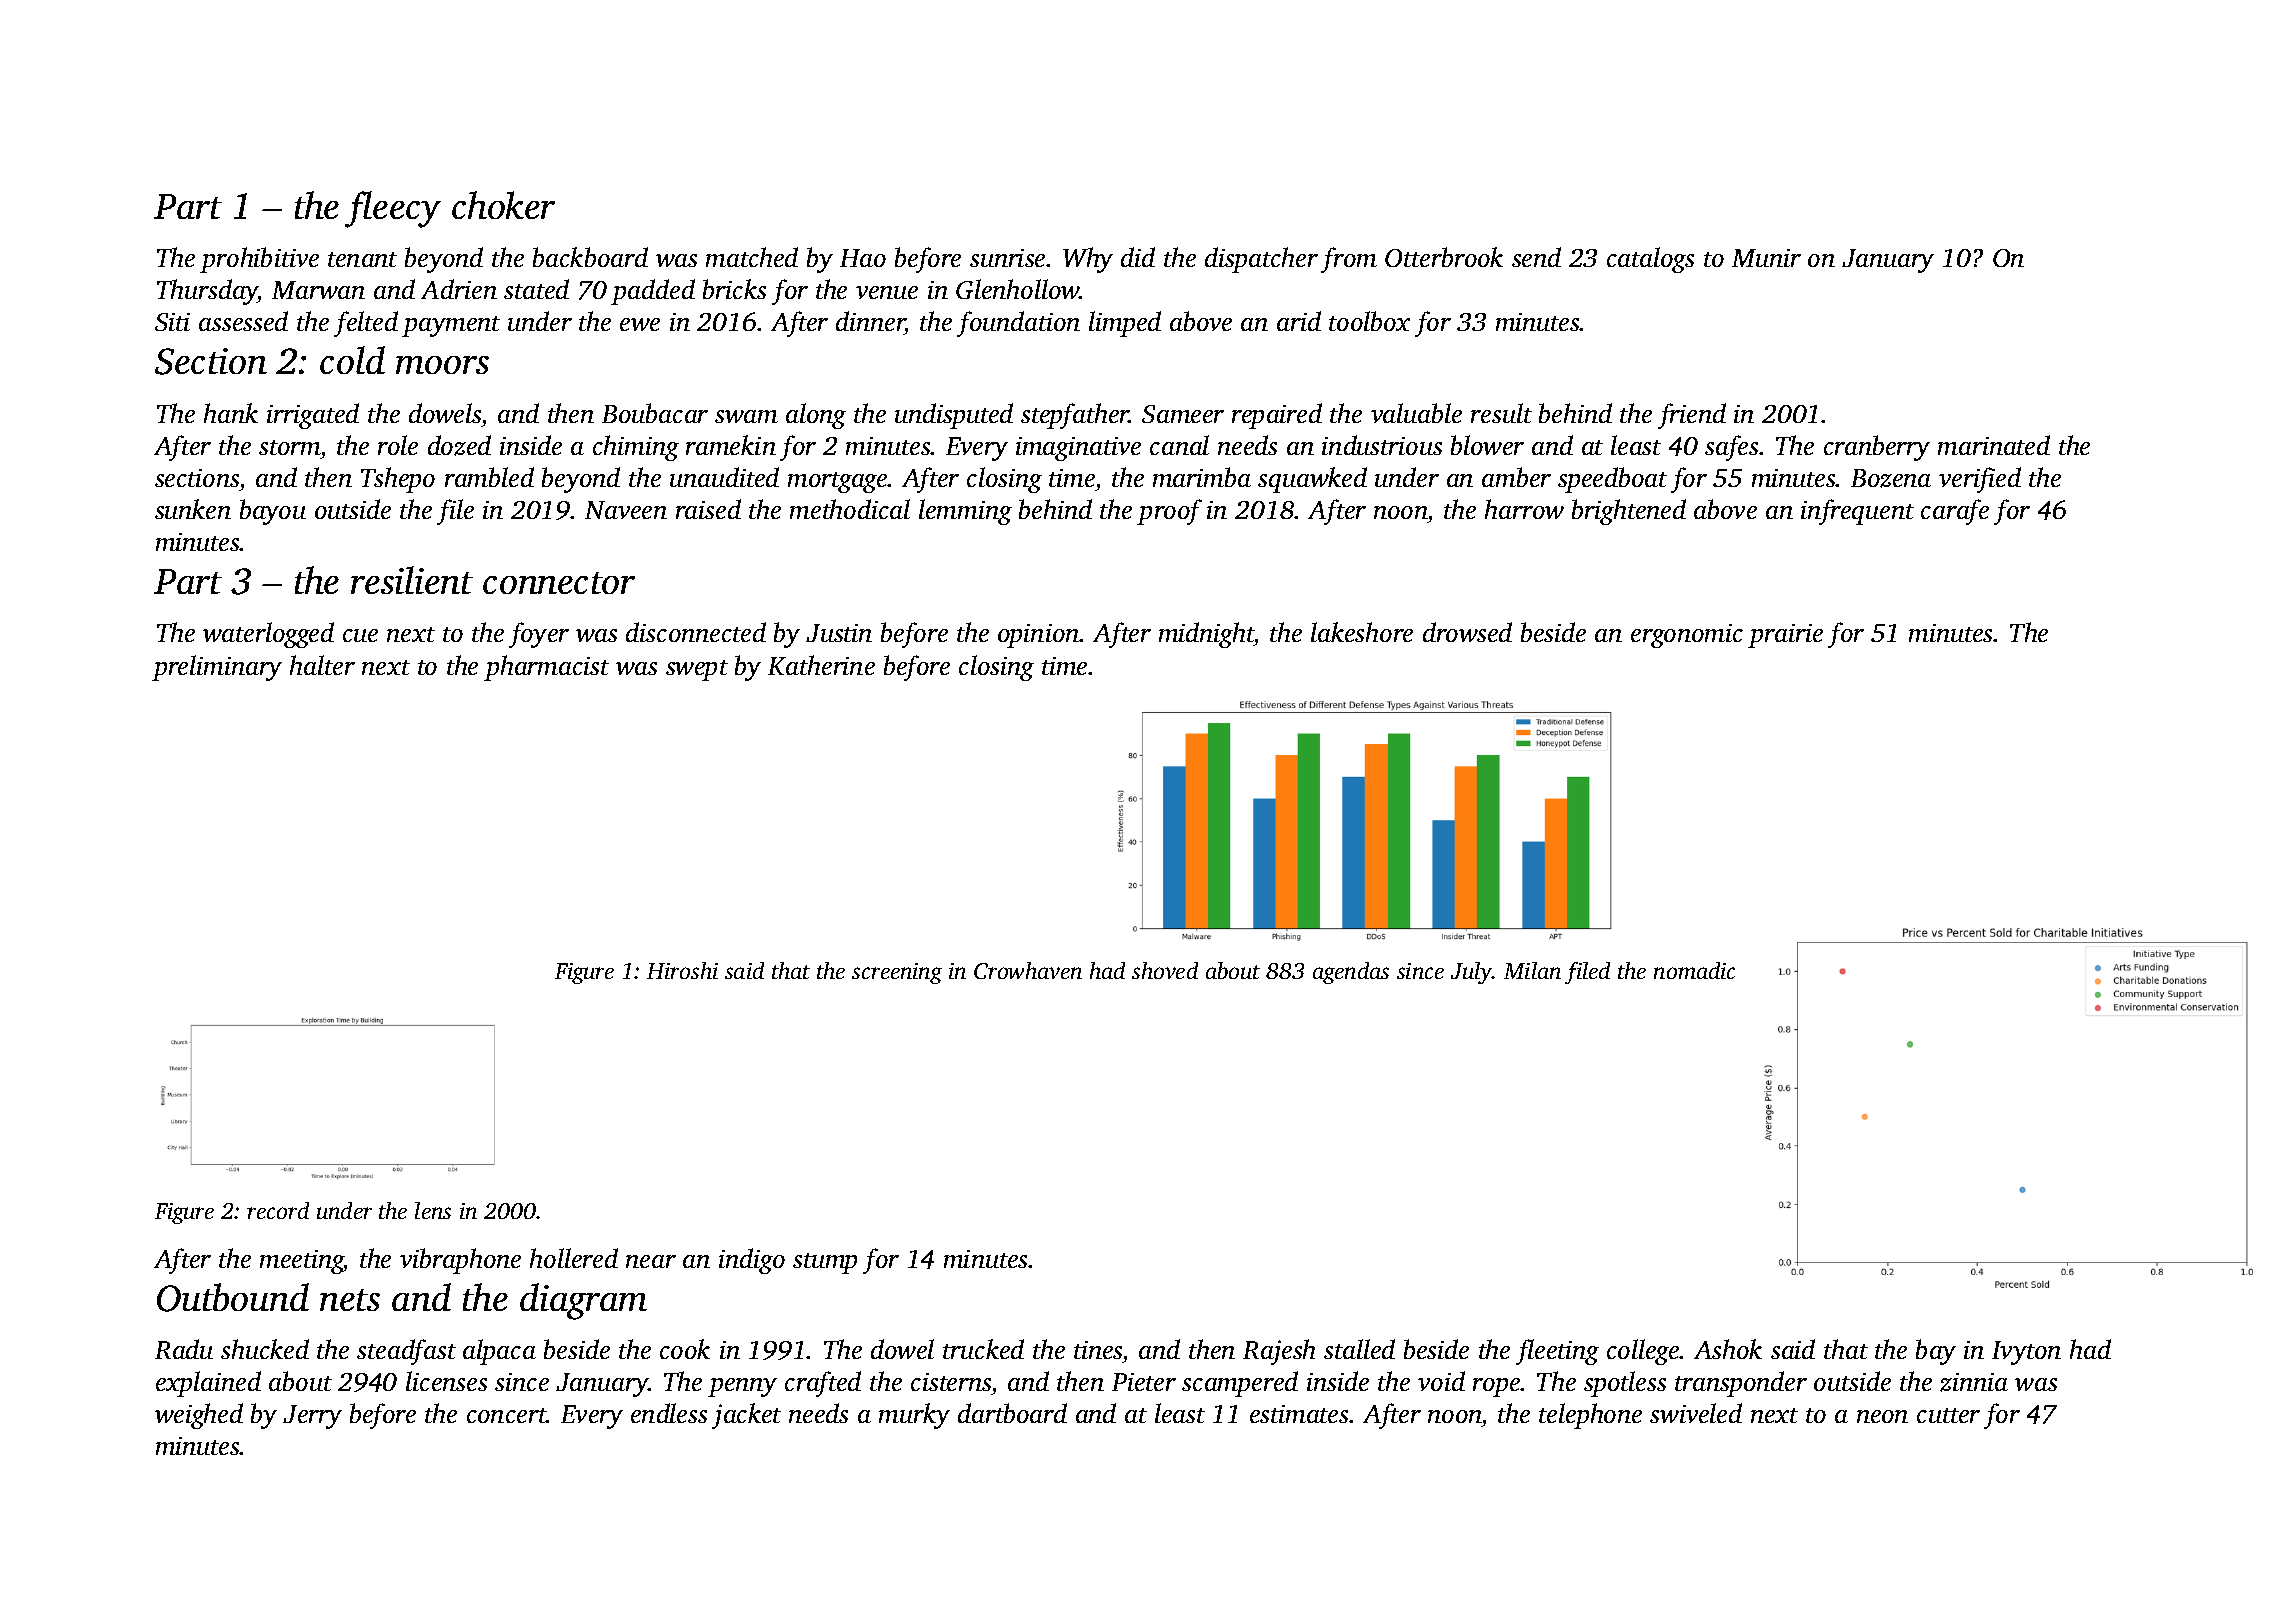  What do you see at coordinates (682, 970) in the screenshot?
I see `Hiroshi` at bounding box center [682, 970].
